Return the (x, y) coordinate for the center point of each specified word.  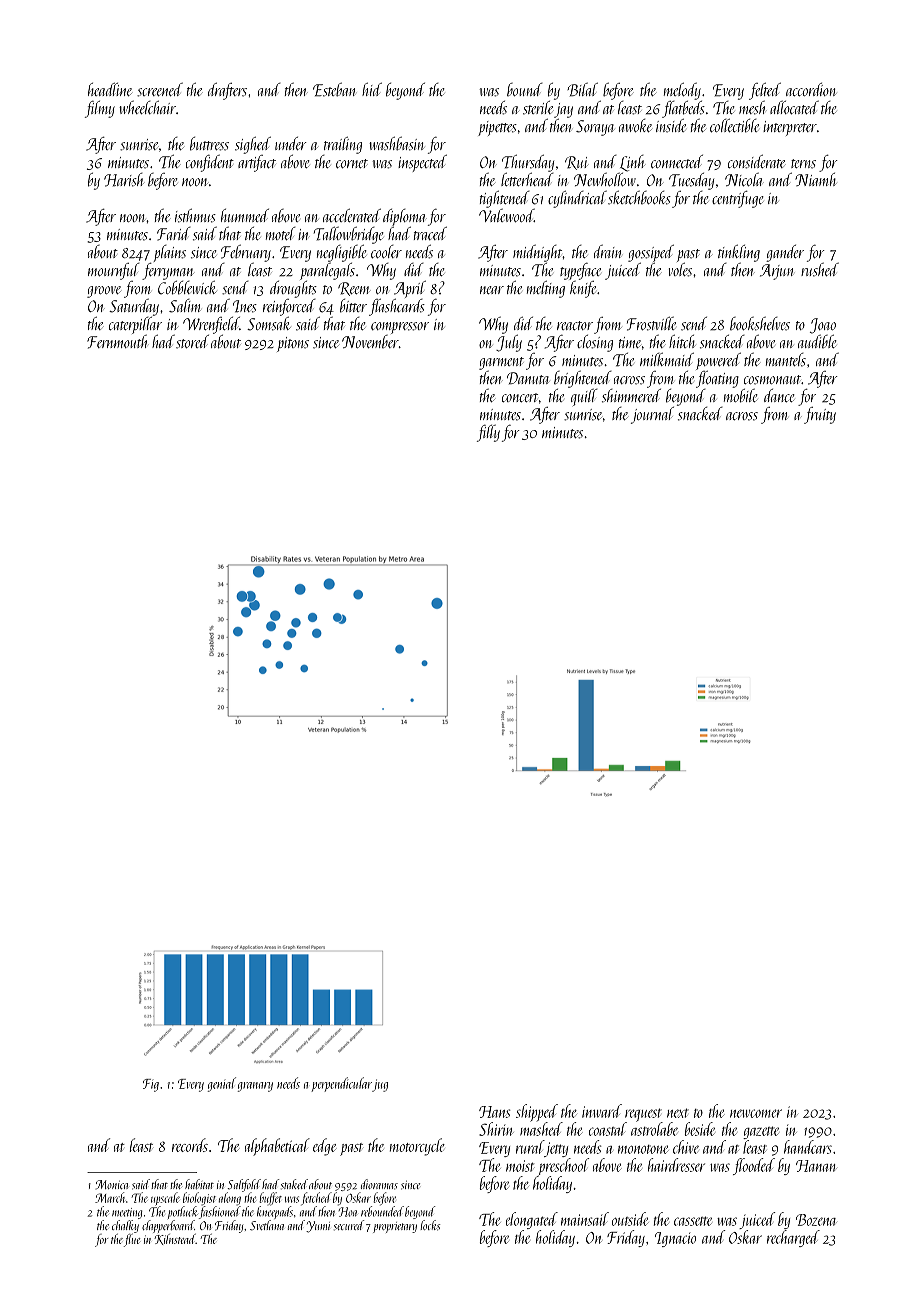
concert (520, 398)
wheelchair (147, 107)
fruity (820, 415)
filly (488, 433)
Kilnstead (175, 1239)
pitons (293, 344)
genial (222, 1084)
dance (779, 395)
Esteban (334, 89)
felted (765, 91)
